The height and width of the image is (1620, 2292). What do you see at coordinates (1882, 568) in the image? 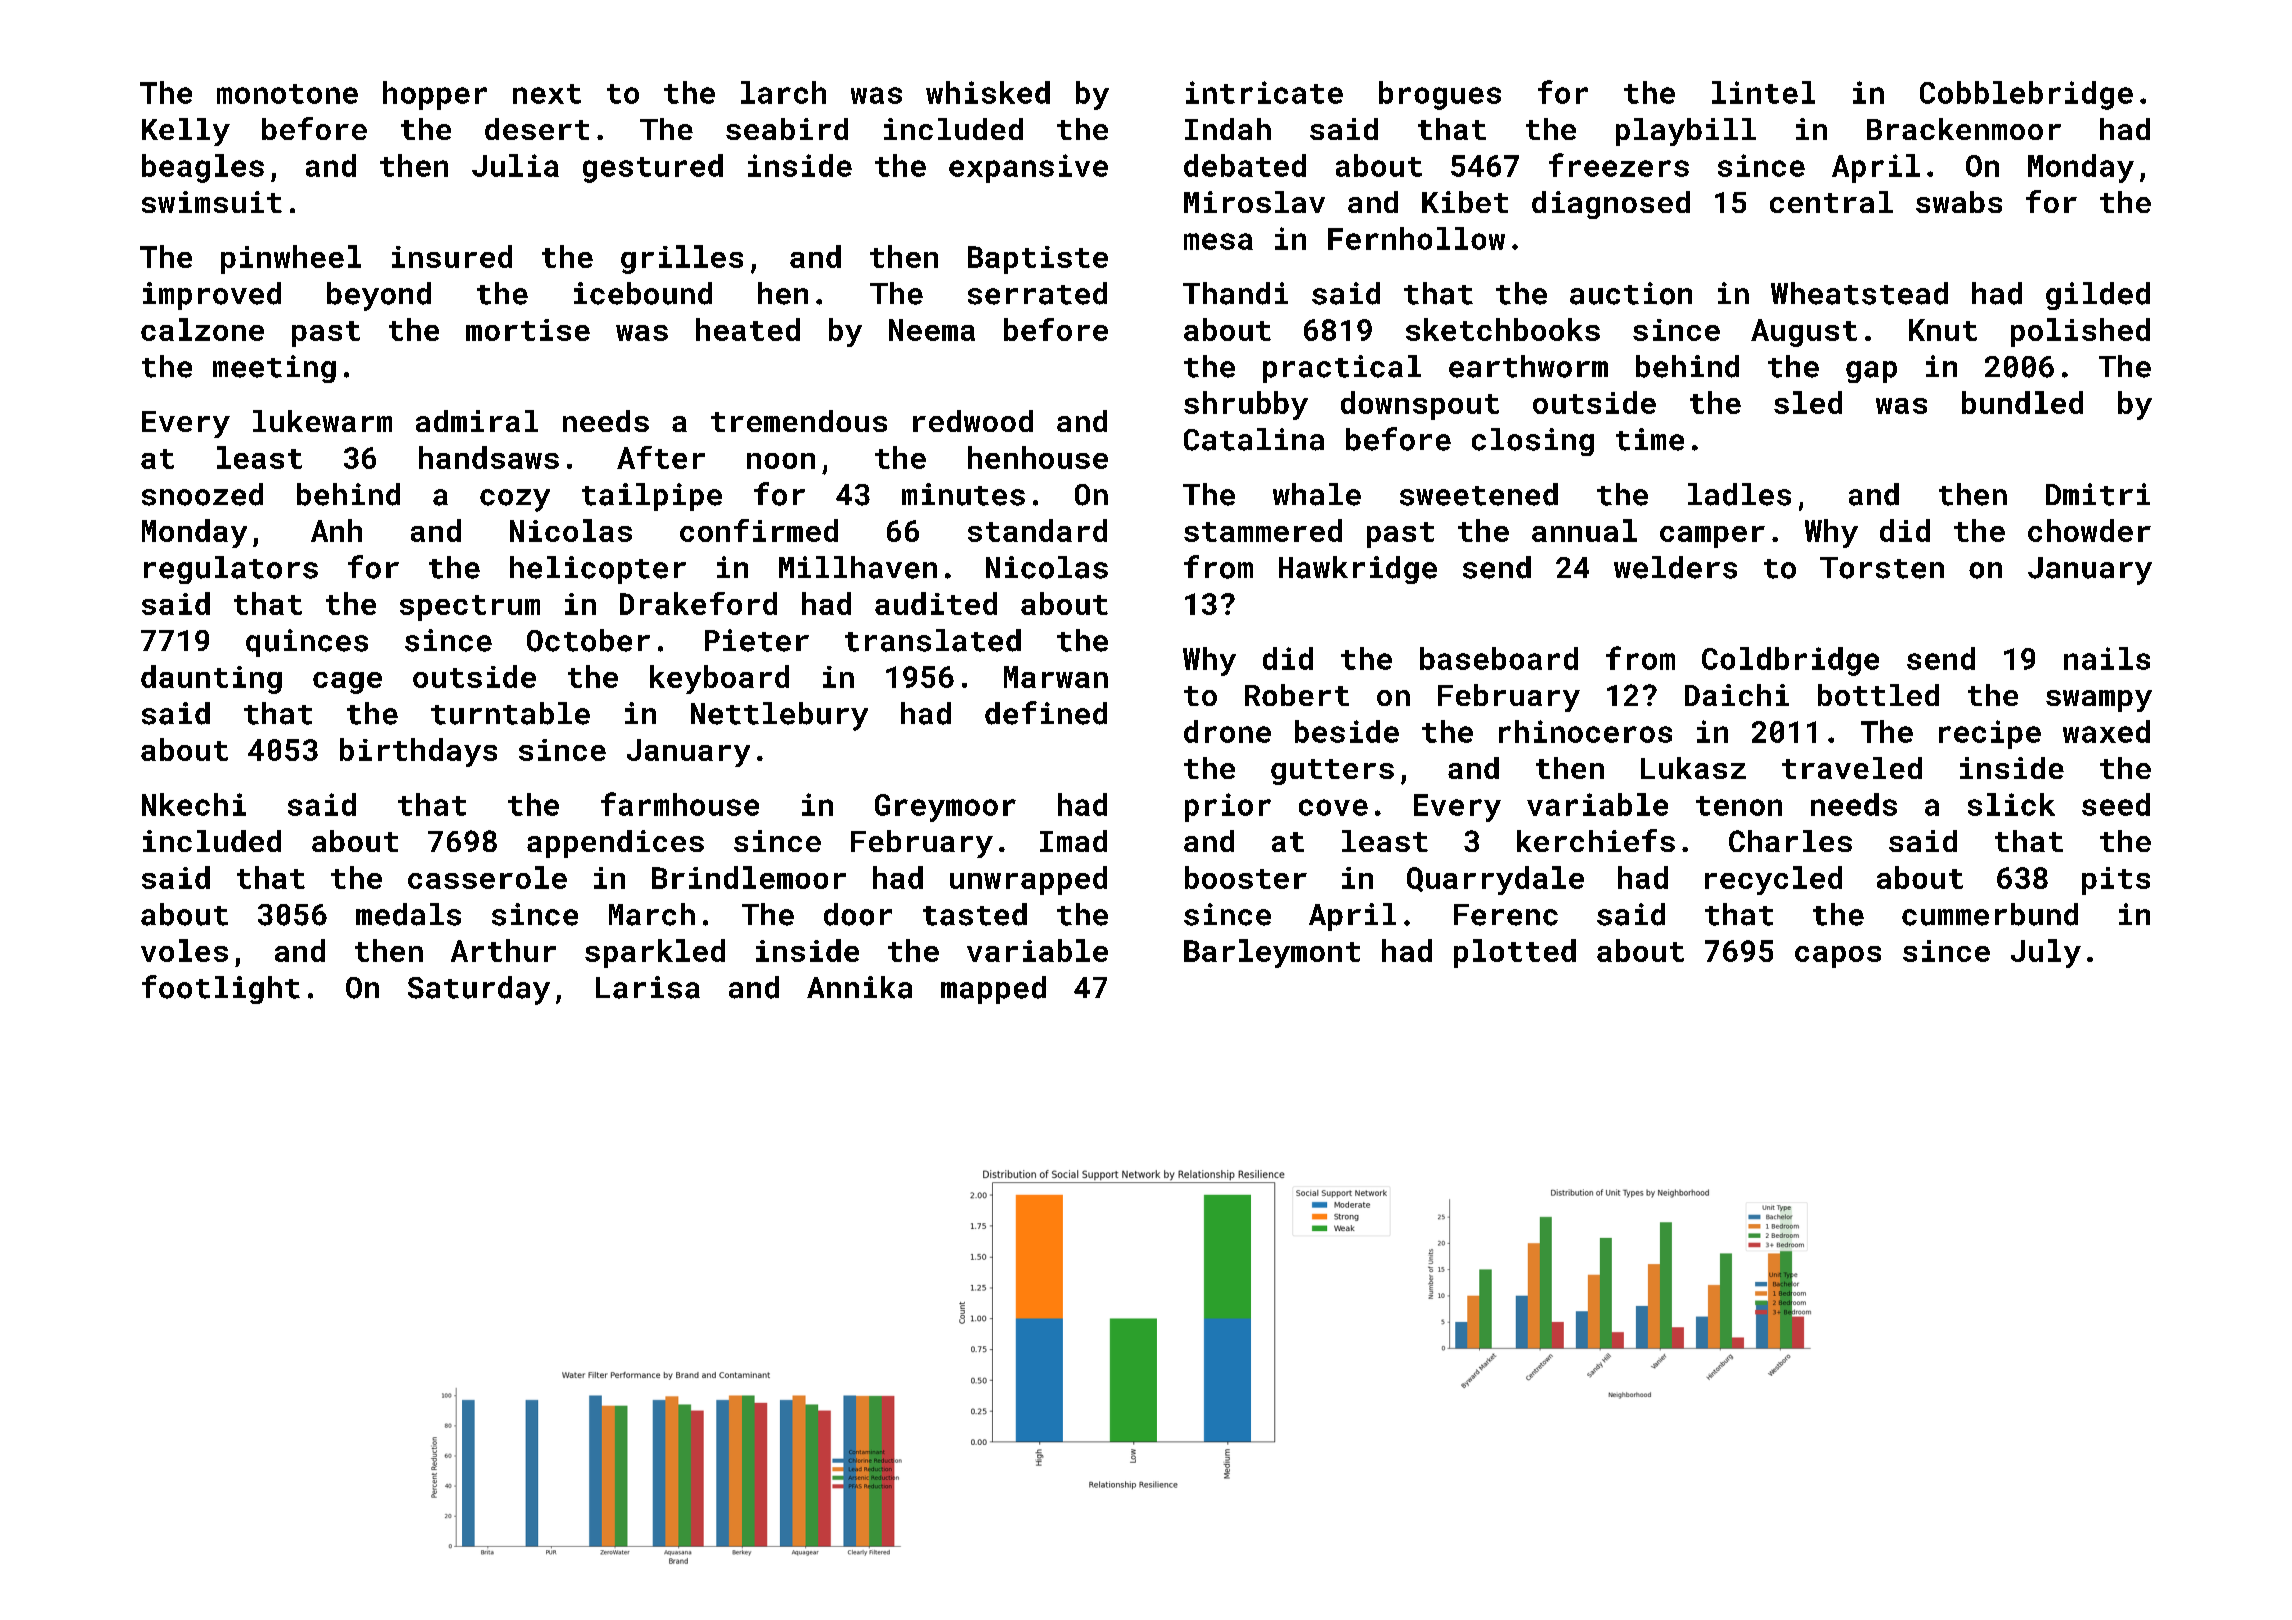
I see `Torsten` at bounding box center [1882, 568].
